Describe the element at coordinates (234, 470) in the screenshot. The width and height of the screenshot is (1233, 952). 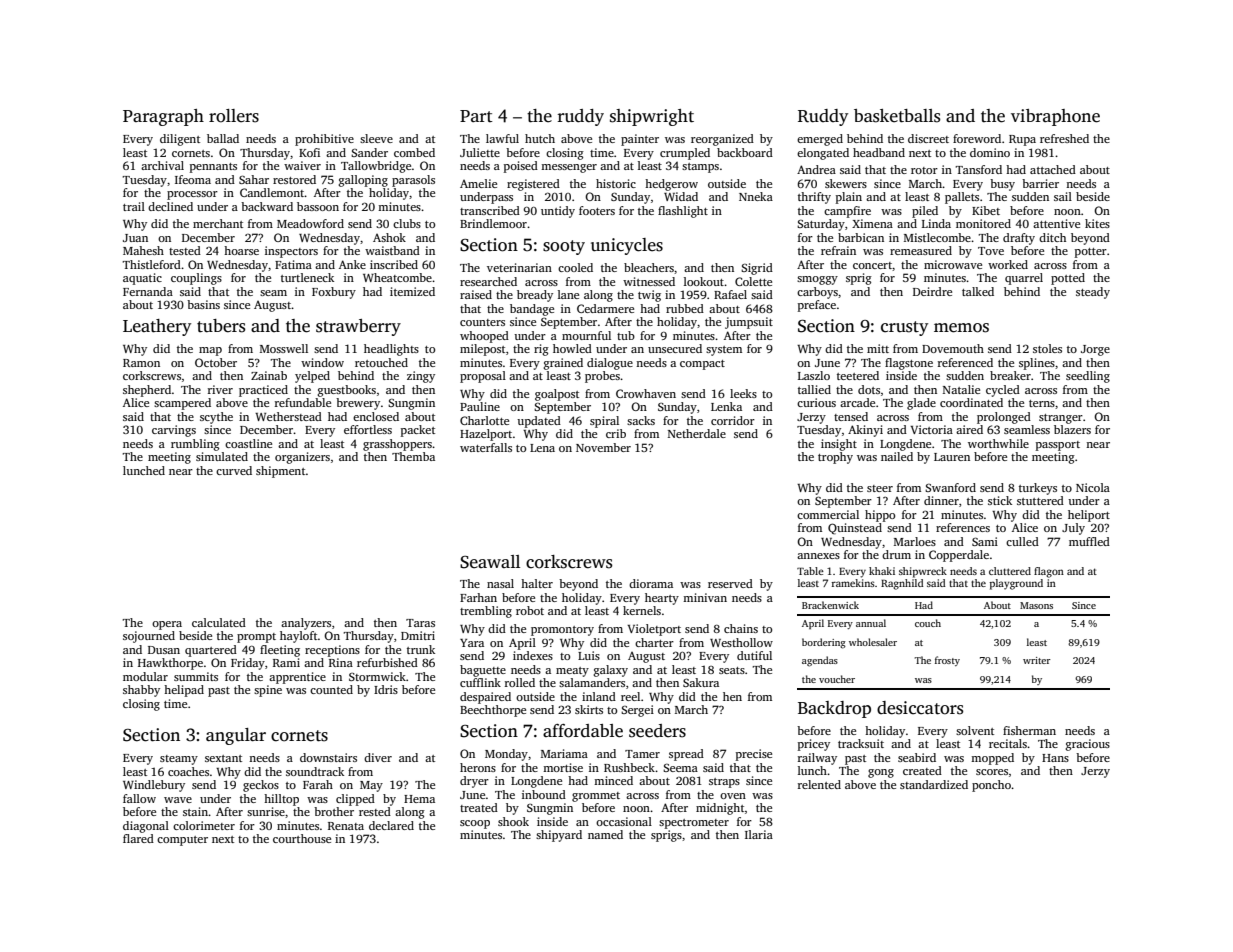
I see `curved` at that location.
